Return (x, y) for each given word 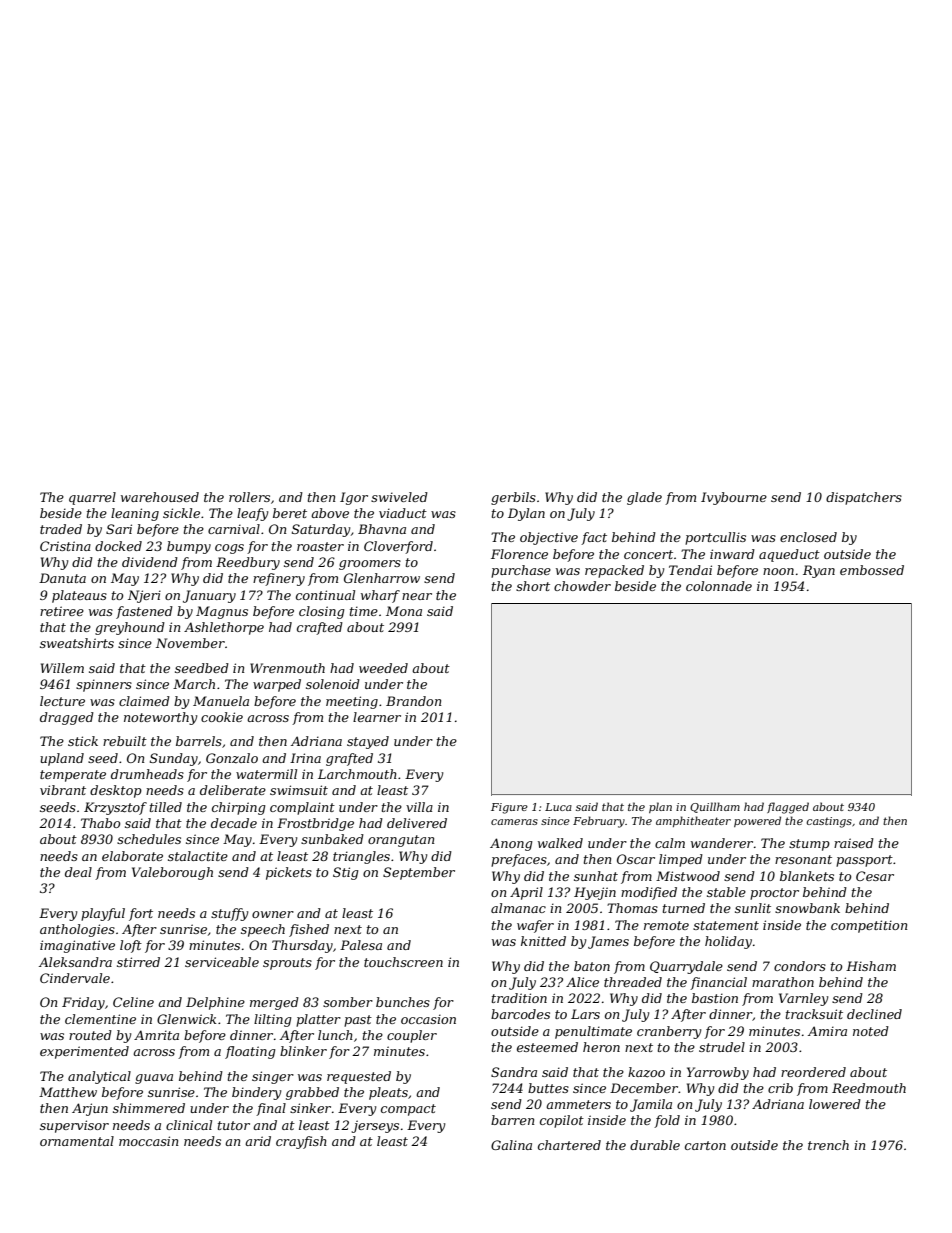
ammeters (578, 1104)
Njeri (144, 596)
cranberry (669, 1032)
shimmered (149, 1108)
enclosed (808, 537)
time (364, 611)
